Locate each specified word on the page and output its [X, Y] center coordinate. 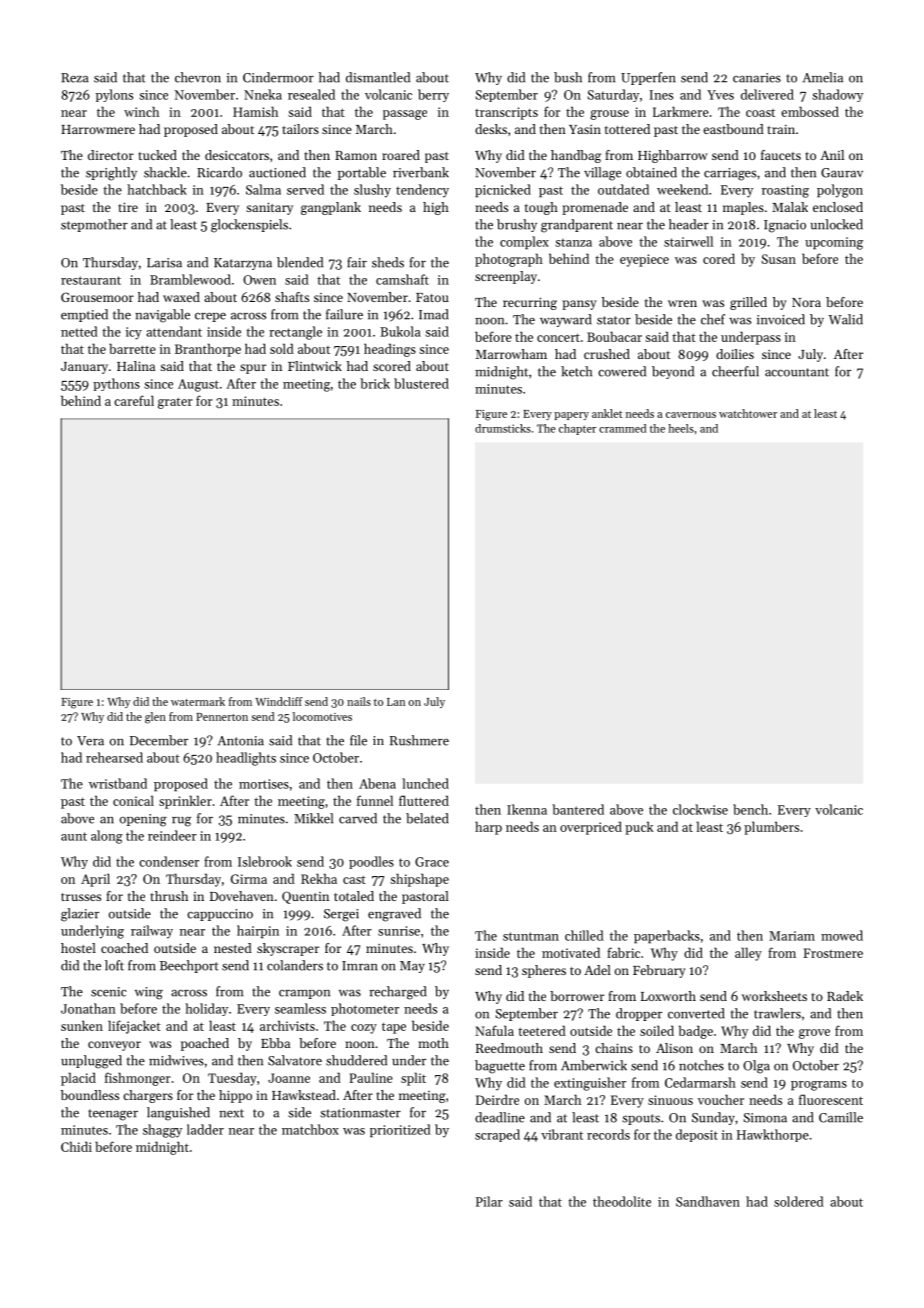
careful [134, 400]
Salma [263, 189]
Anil [832, 155]
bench [750, 809]
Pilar [489, 1201]
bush [568, 77]
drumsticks [503, 428]
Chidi [76, 1146]
